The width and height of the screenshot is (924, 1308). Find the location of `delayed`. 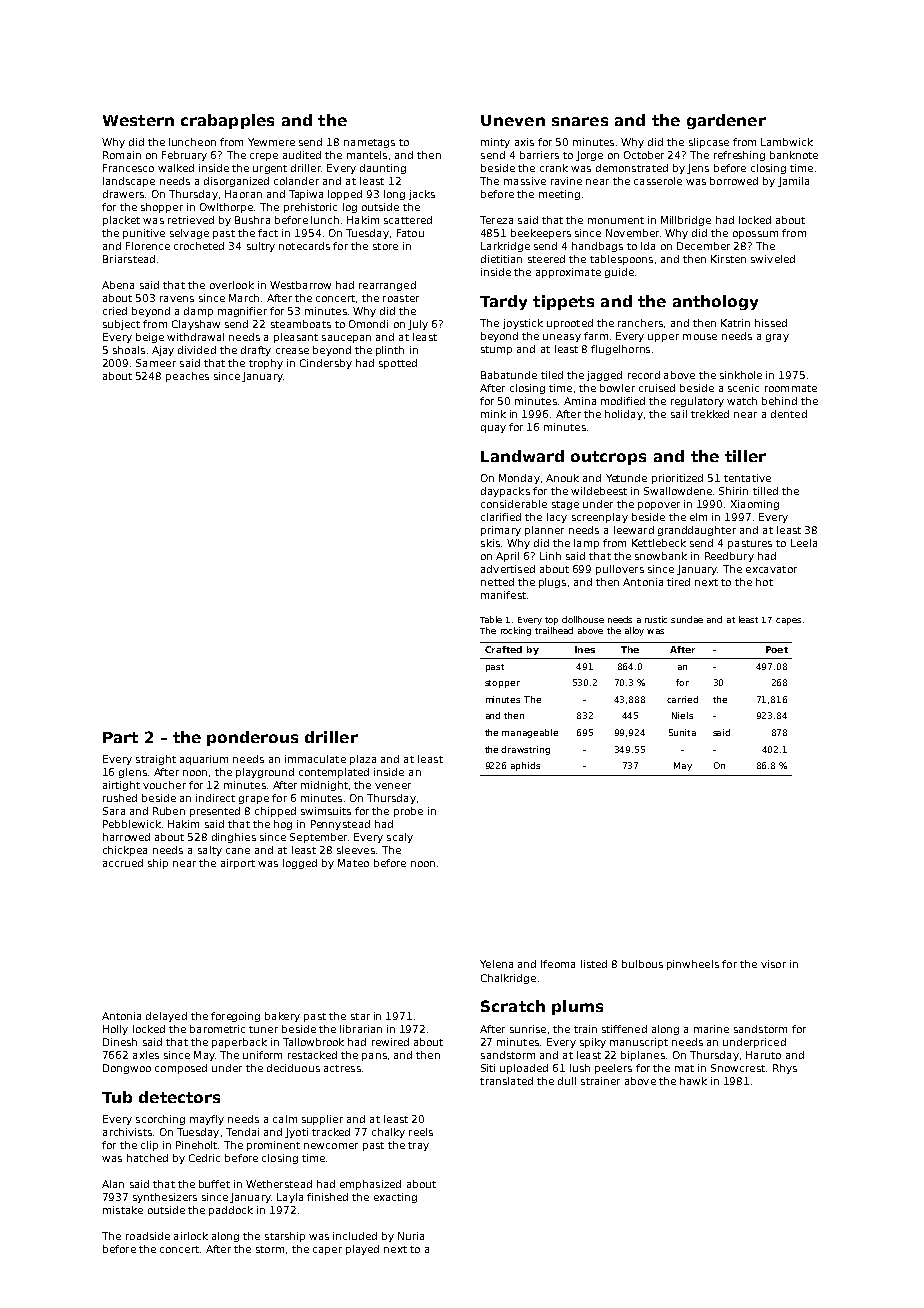

delayed is located at coordinates (166, 1017).
